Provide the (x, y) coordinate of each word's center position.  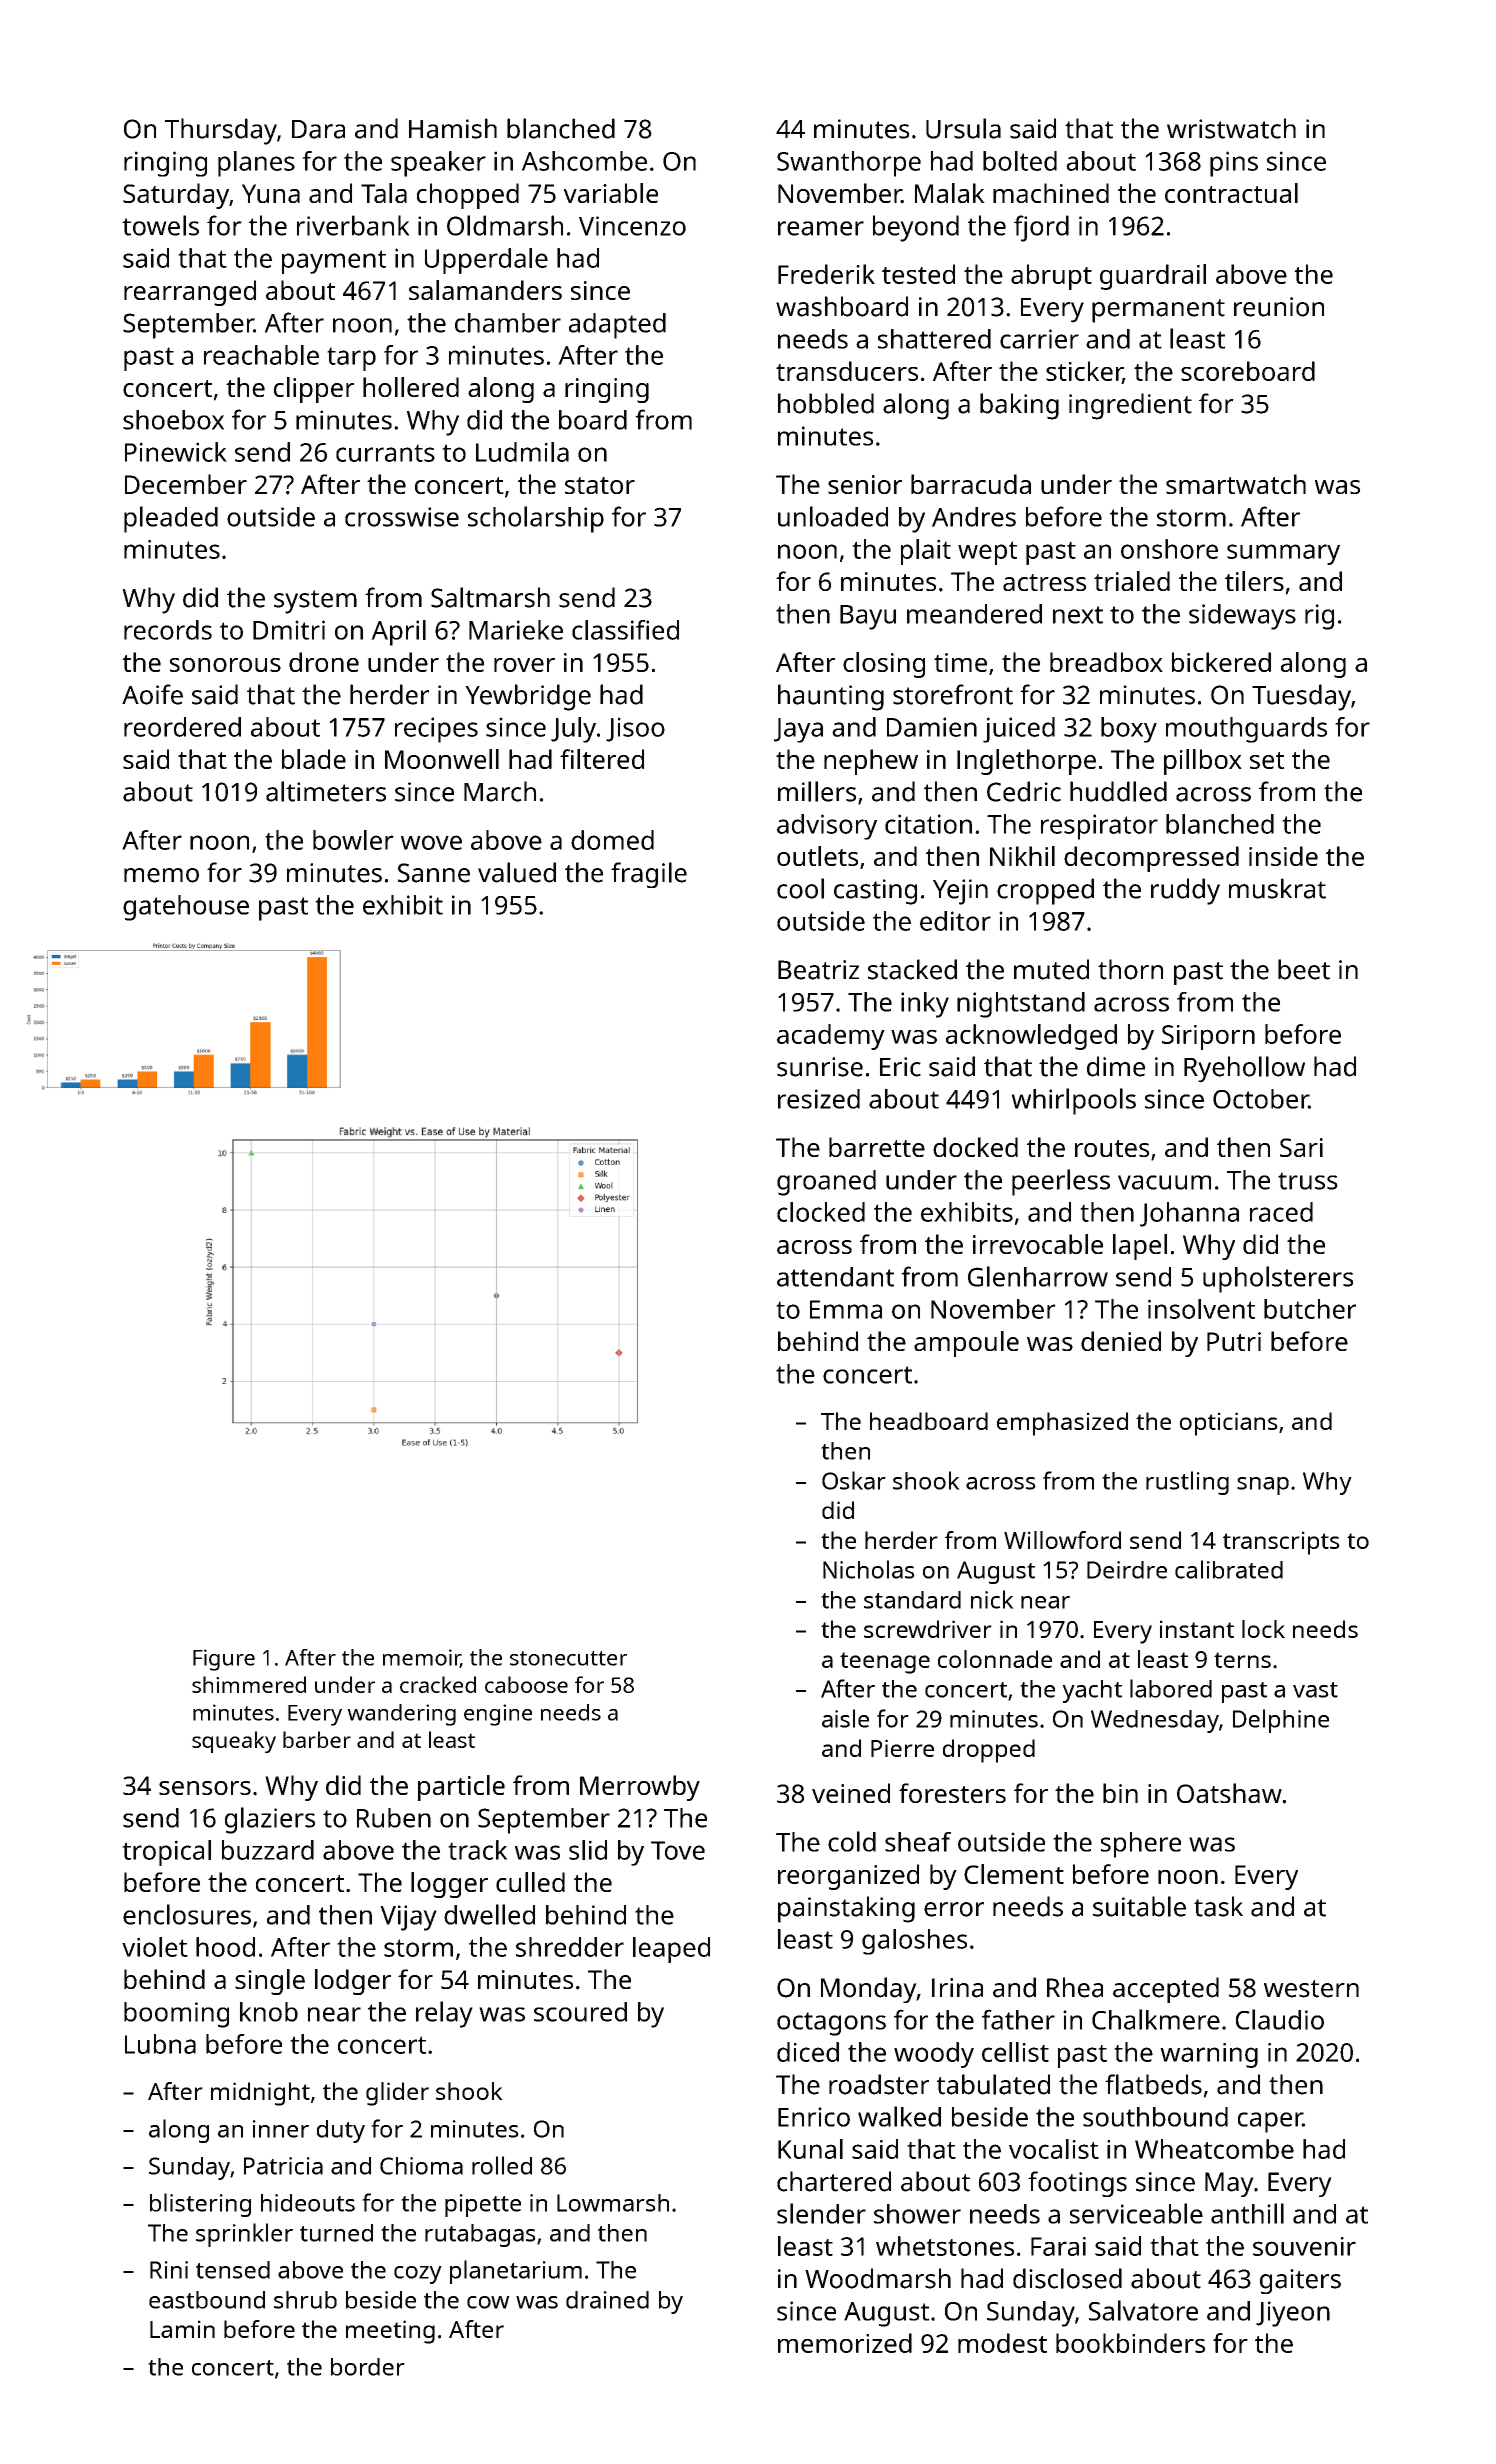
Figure (224, 1660)
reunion (1279, 307)
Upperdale (486, 261)
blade (314, 759)
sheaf (918, 1842)
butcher (1310, 1309)
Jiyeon (1293, 2314)
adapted (617, 326)
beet (1304, 969)
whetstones (945, 2246)
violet (155, 1947)
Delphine (1281, 1721)
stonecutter (568, 1658)
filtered (602, 759)
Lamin (182, 2329)
